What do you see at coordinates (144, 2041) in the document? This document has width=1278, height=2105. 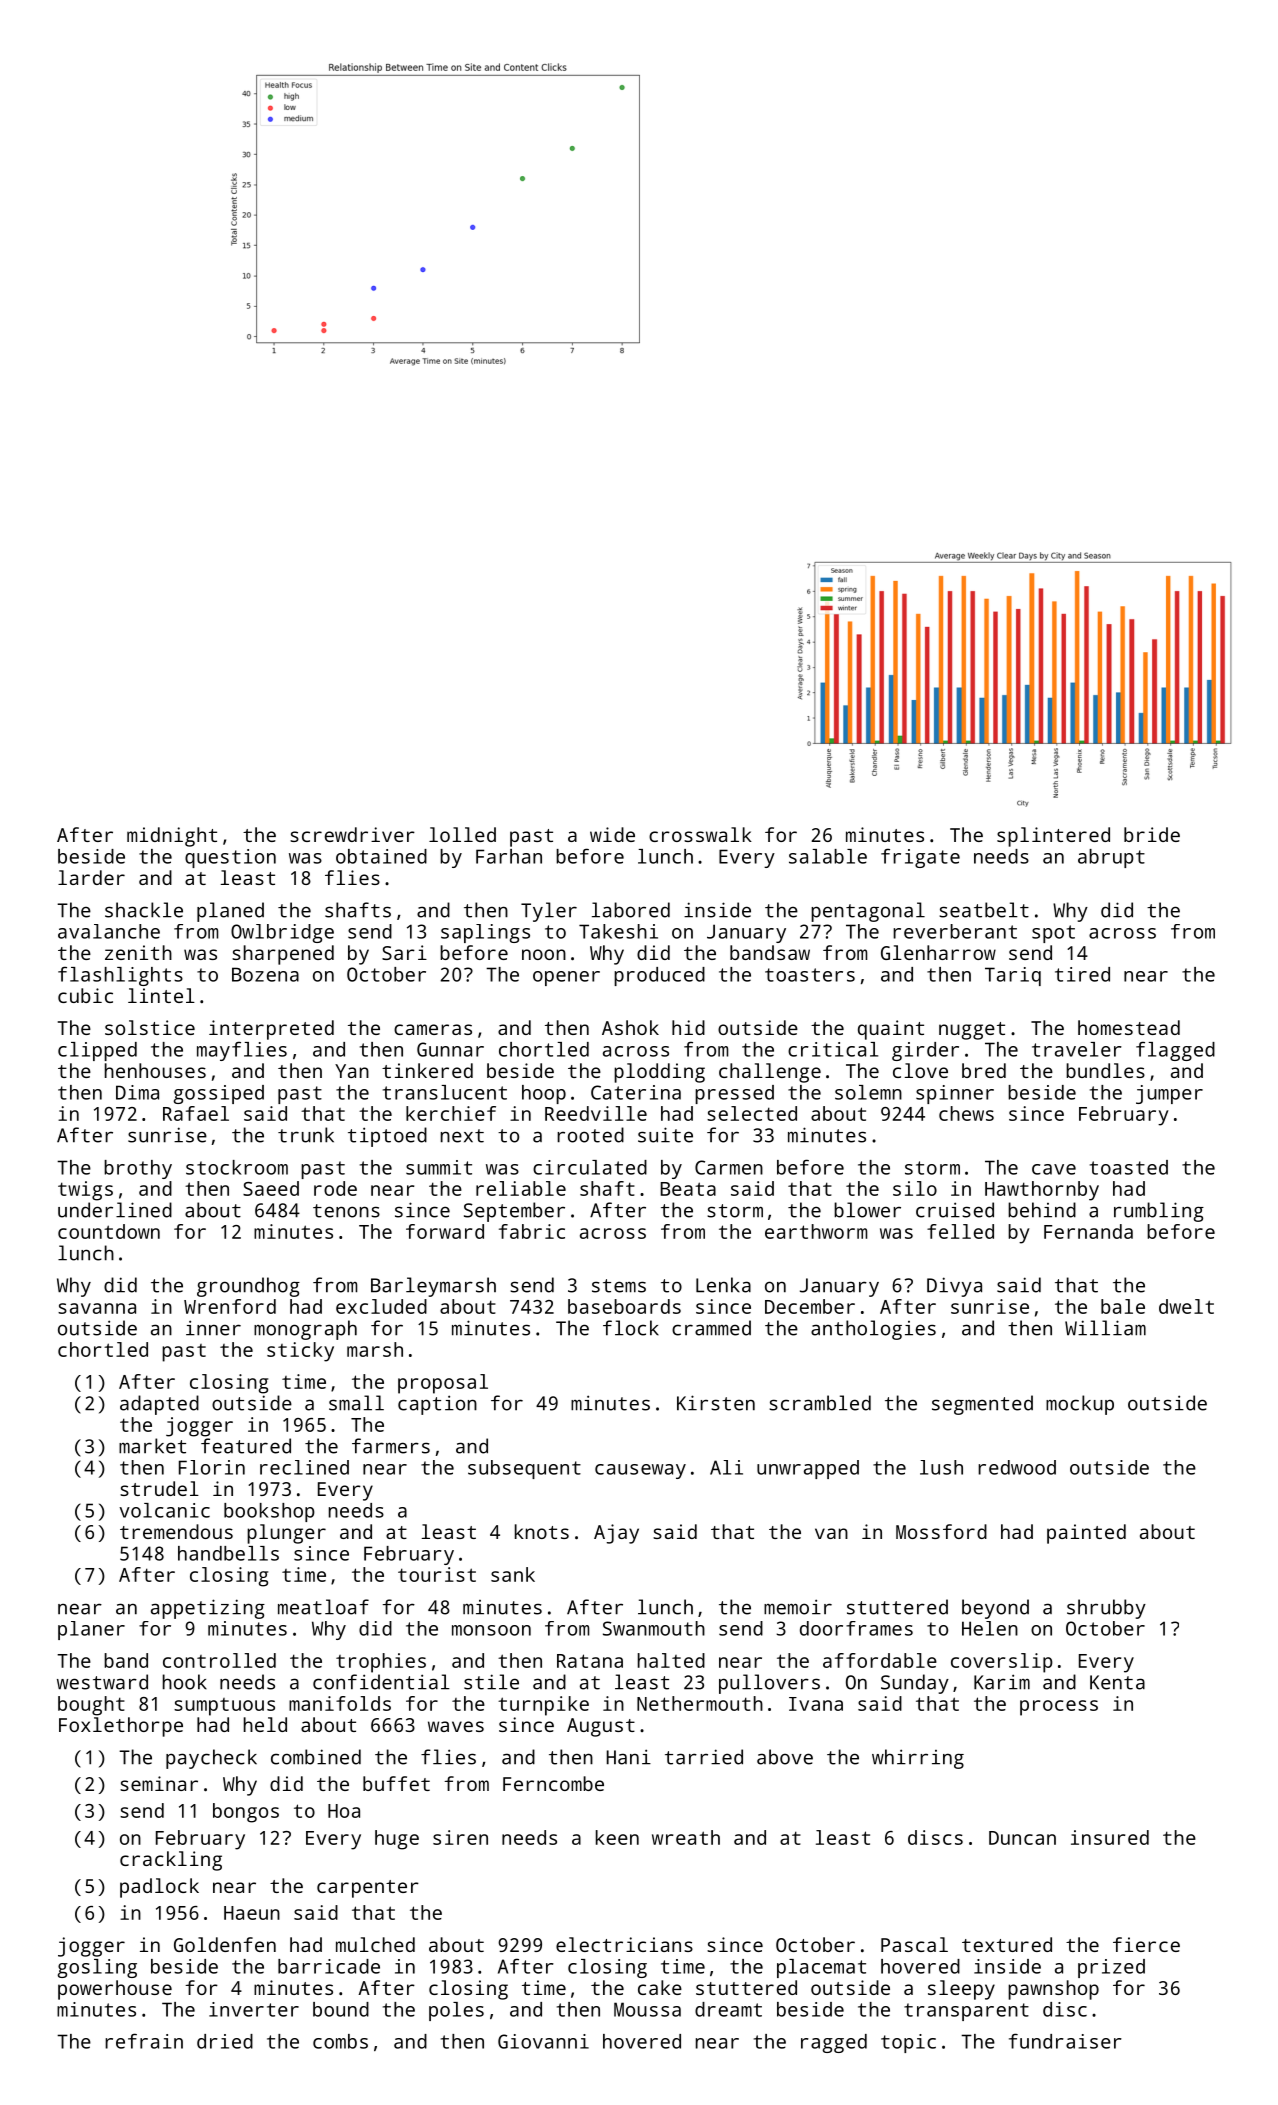 I see `refrain` at bounding box center [144, 2041].
